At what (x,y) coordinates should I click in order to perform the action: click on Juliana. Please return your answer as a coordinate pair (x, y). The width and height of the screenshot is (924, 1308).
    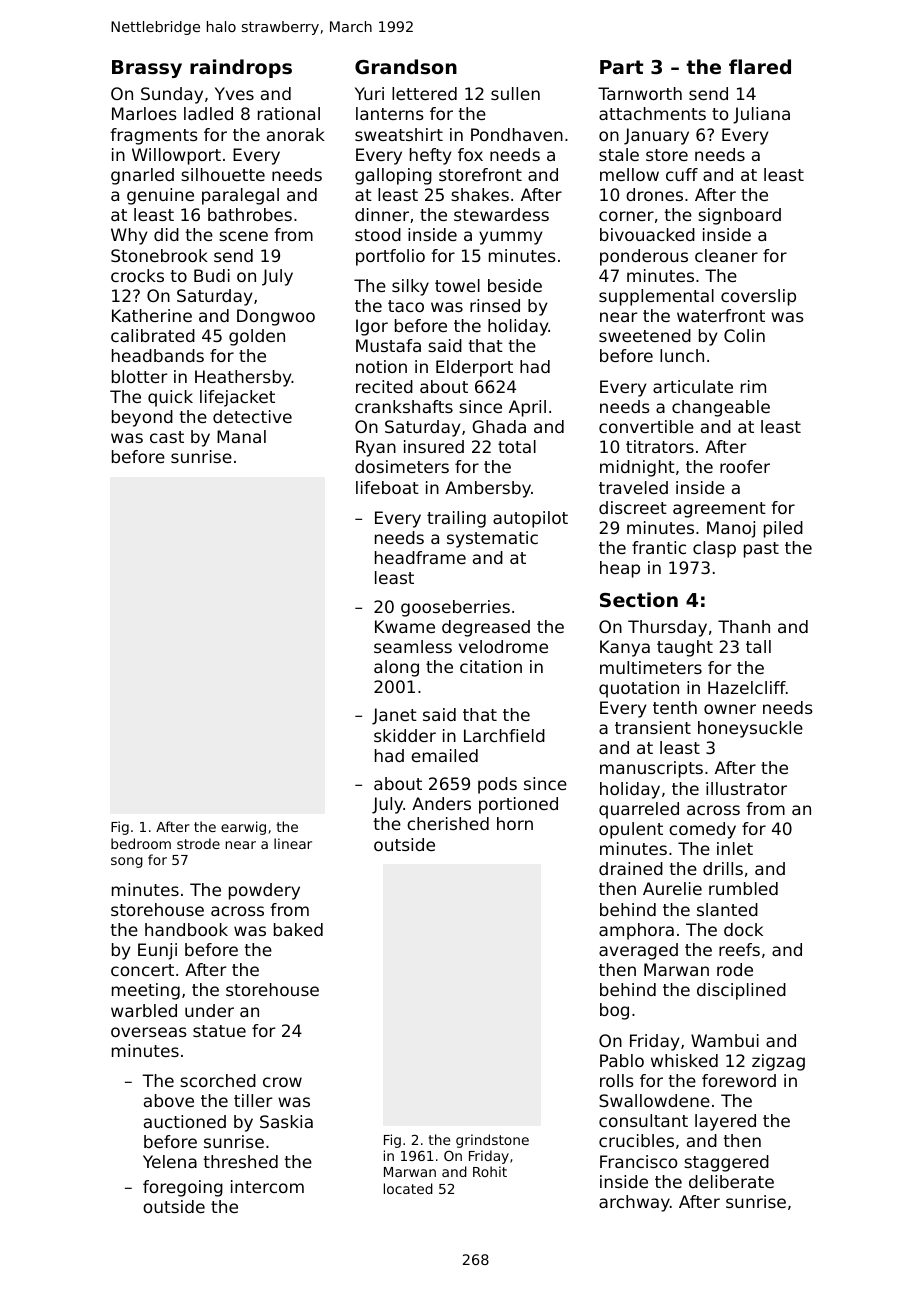
    Looking at the image, I should click on (761, 115).
